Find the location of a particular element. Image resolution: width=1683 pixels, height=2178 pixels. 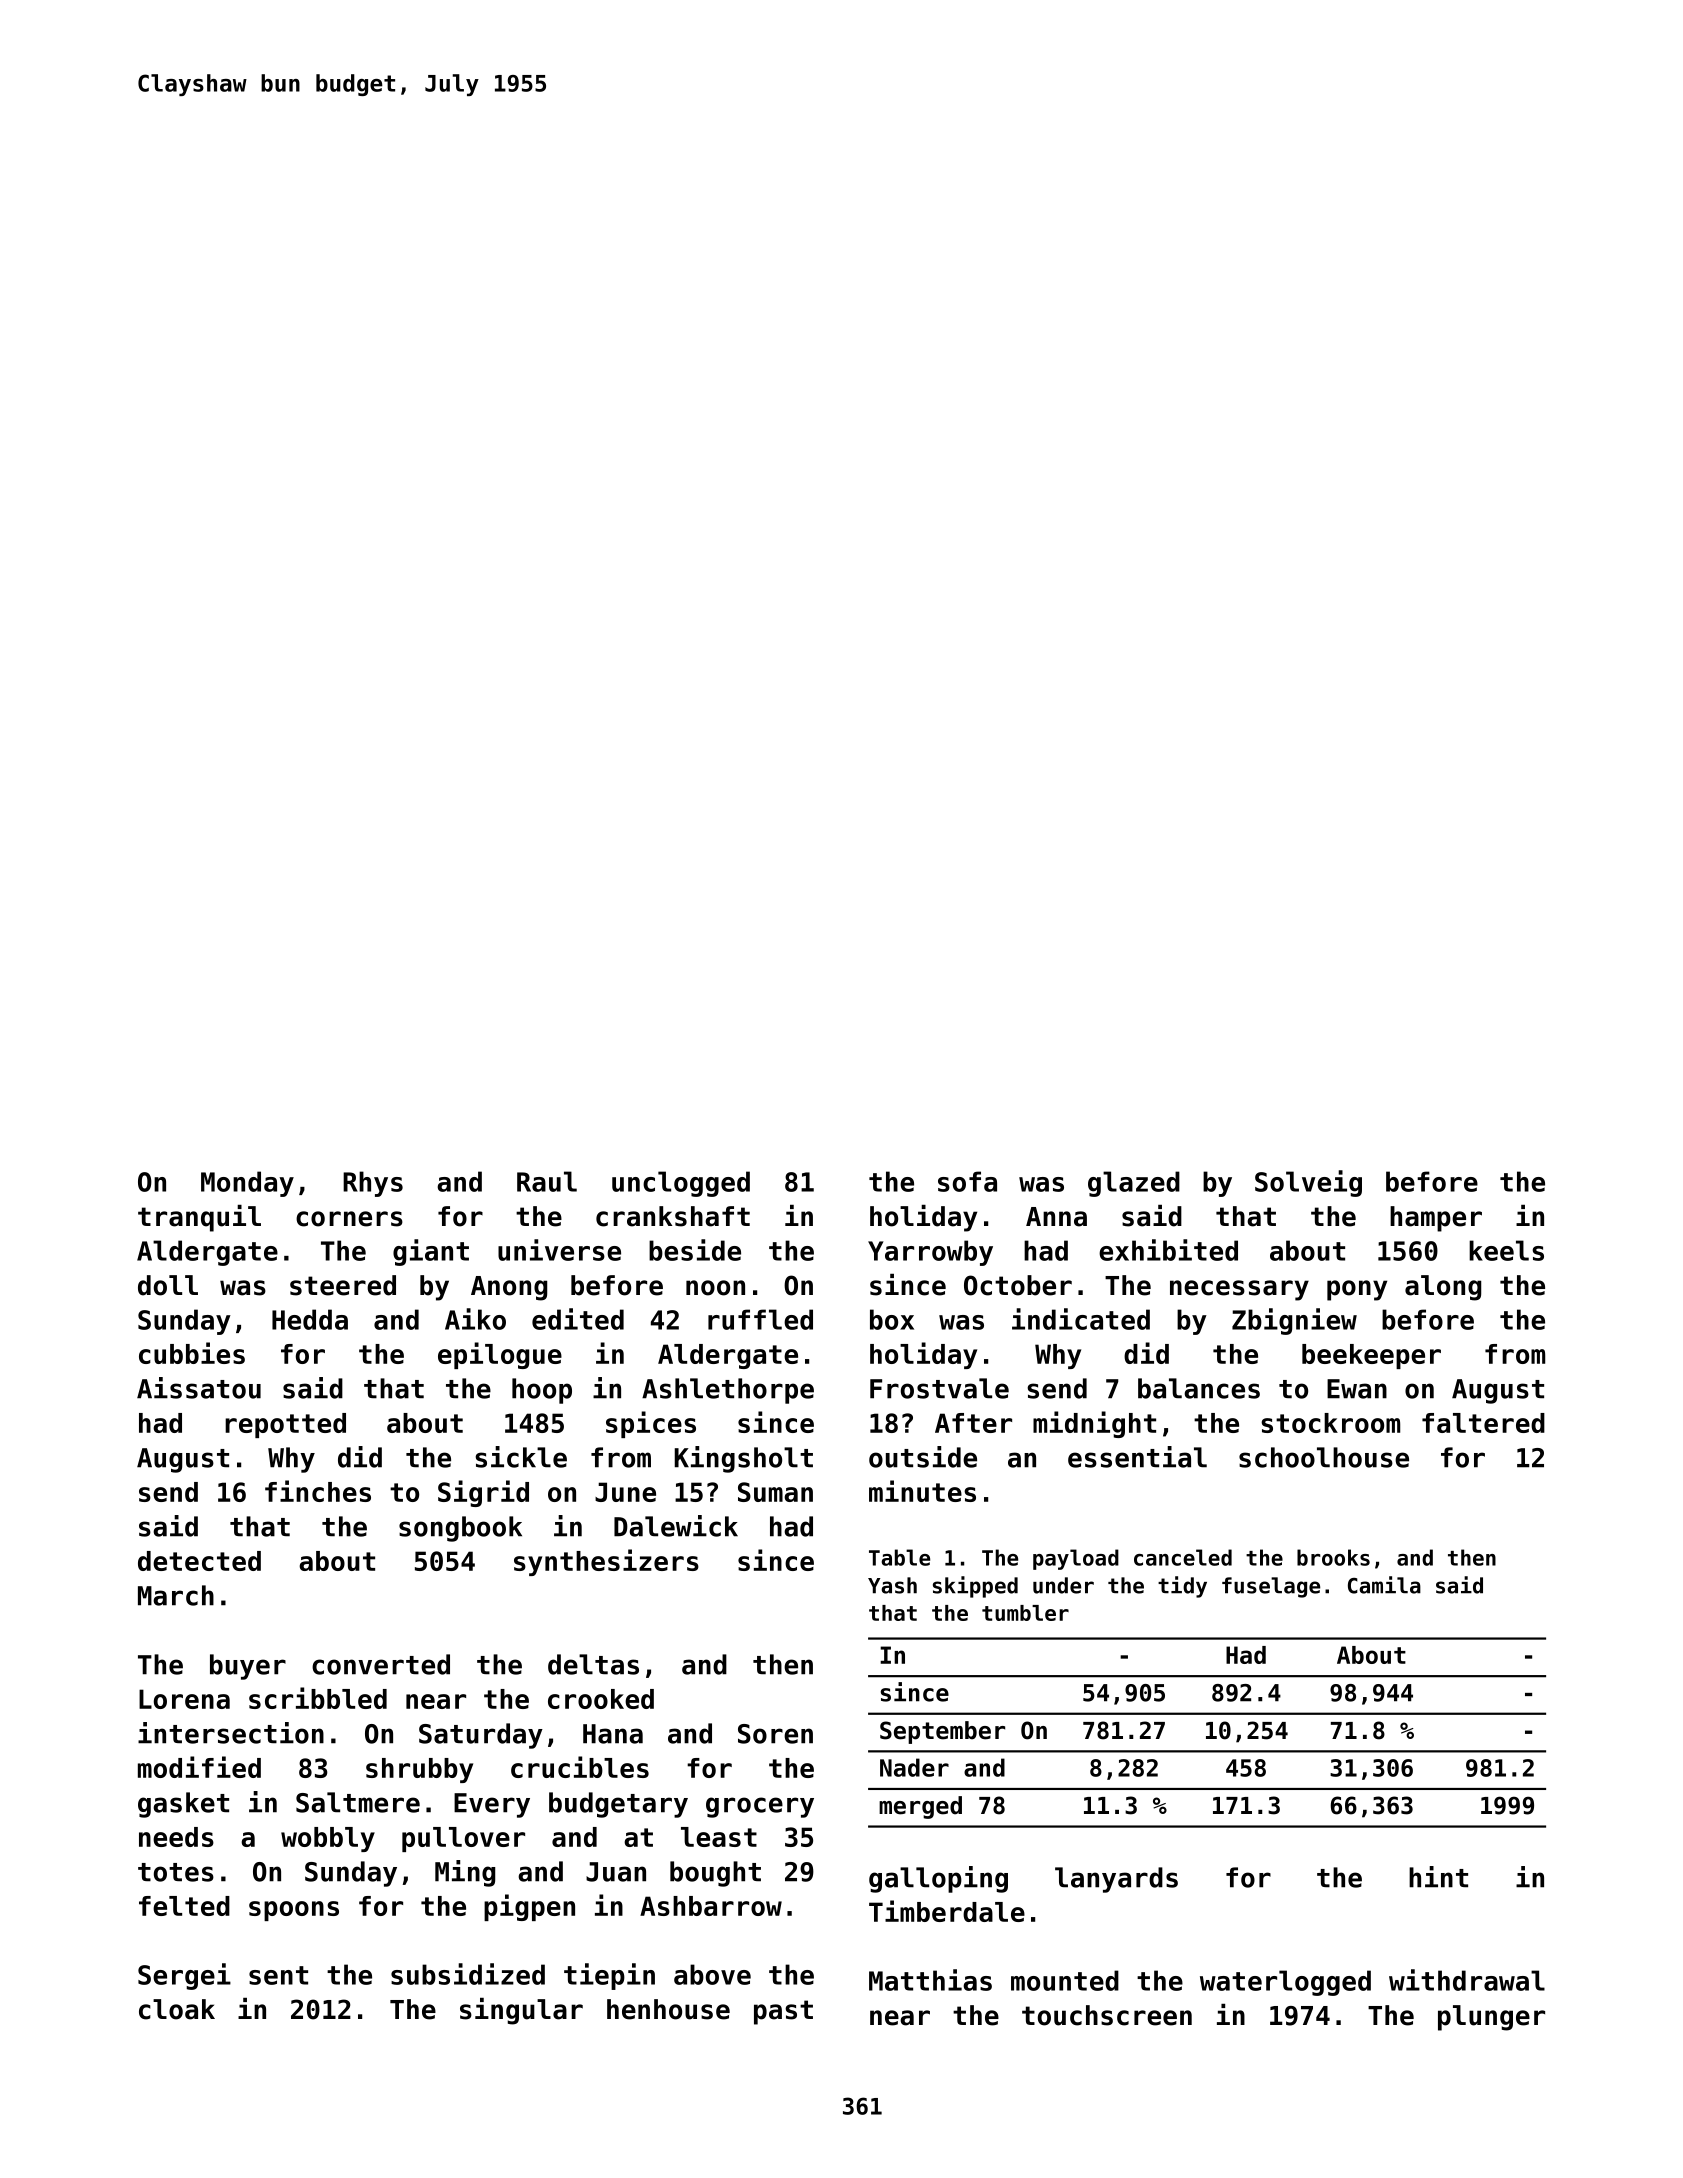

Raul is located at coordinates (547, 1181).
